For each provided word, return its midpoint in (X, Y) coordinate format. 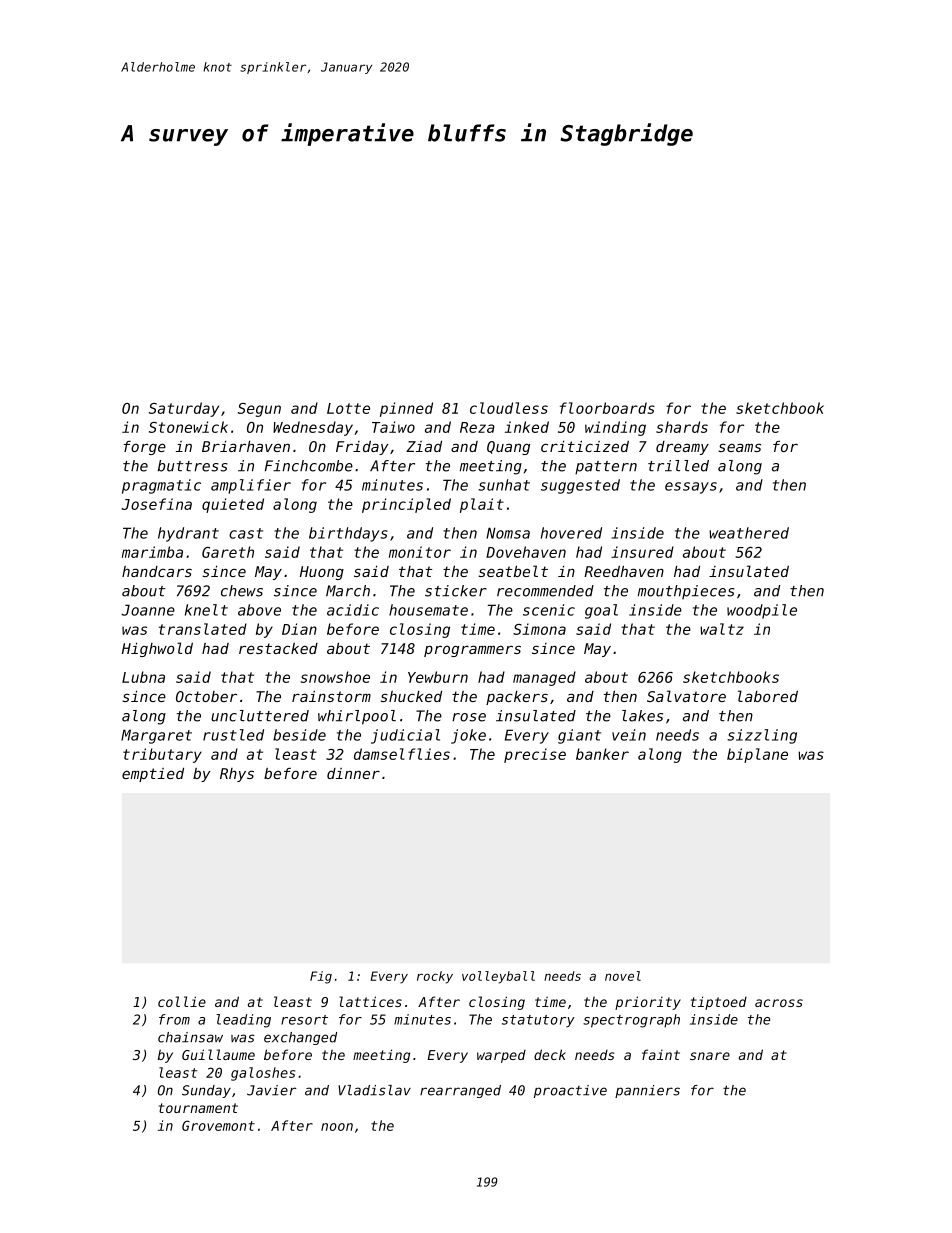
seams (739, 447)
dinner (353, 773)
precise (535, 755)
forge (145, 448)
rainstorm (331, 696)
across (779, 1003)
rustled (233, 735)
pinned (406, 409)
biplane (757, 755)
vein (629, 735)
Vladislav (374, 1090)
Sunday (206, 1091)
